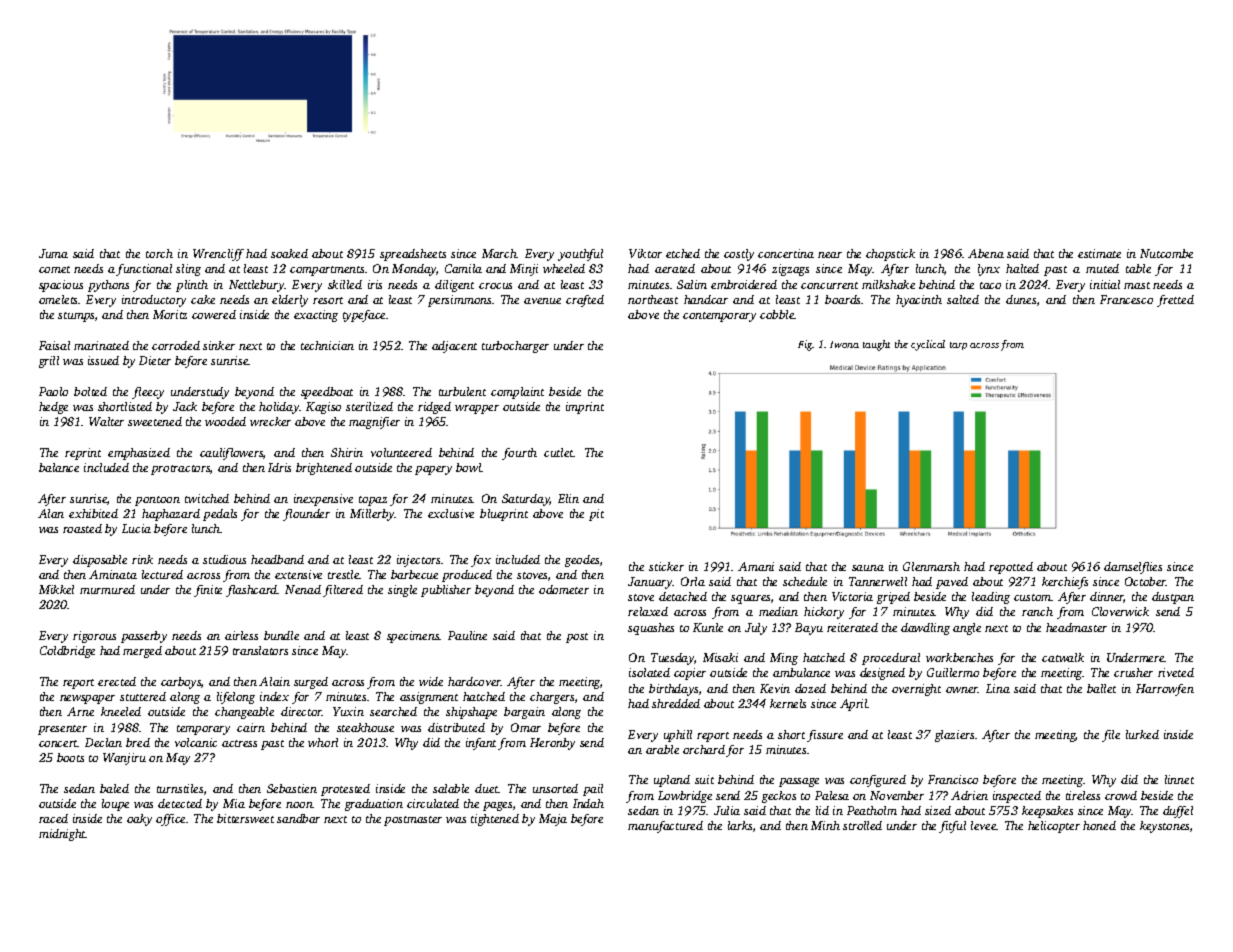  Describe the element at coordinates (585, 408) in the screenshot. I see `imprint` at that location.
